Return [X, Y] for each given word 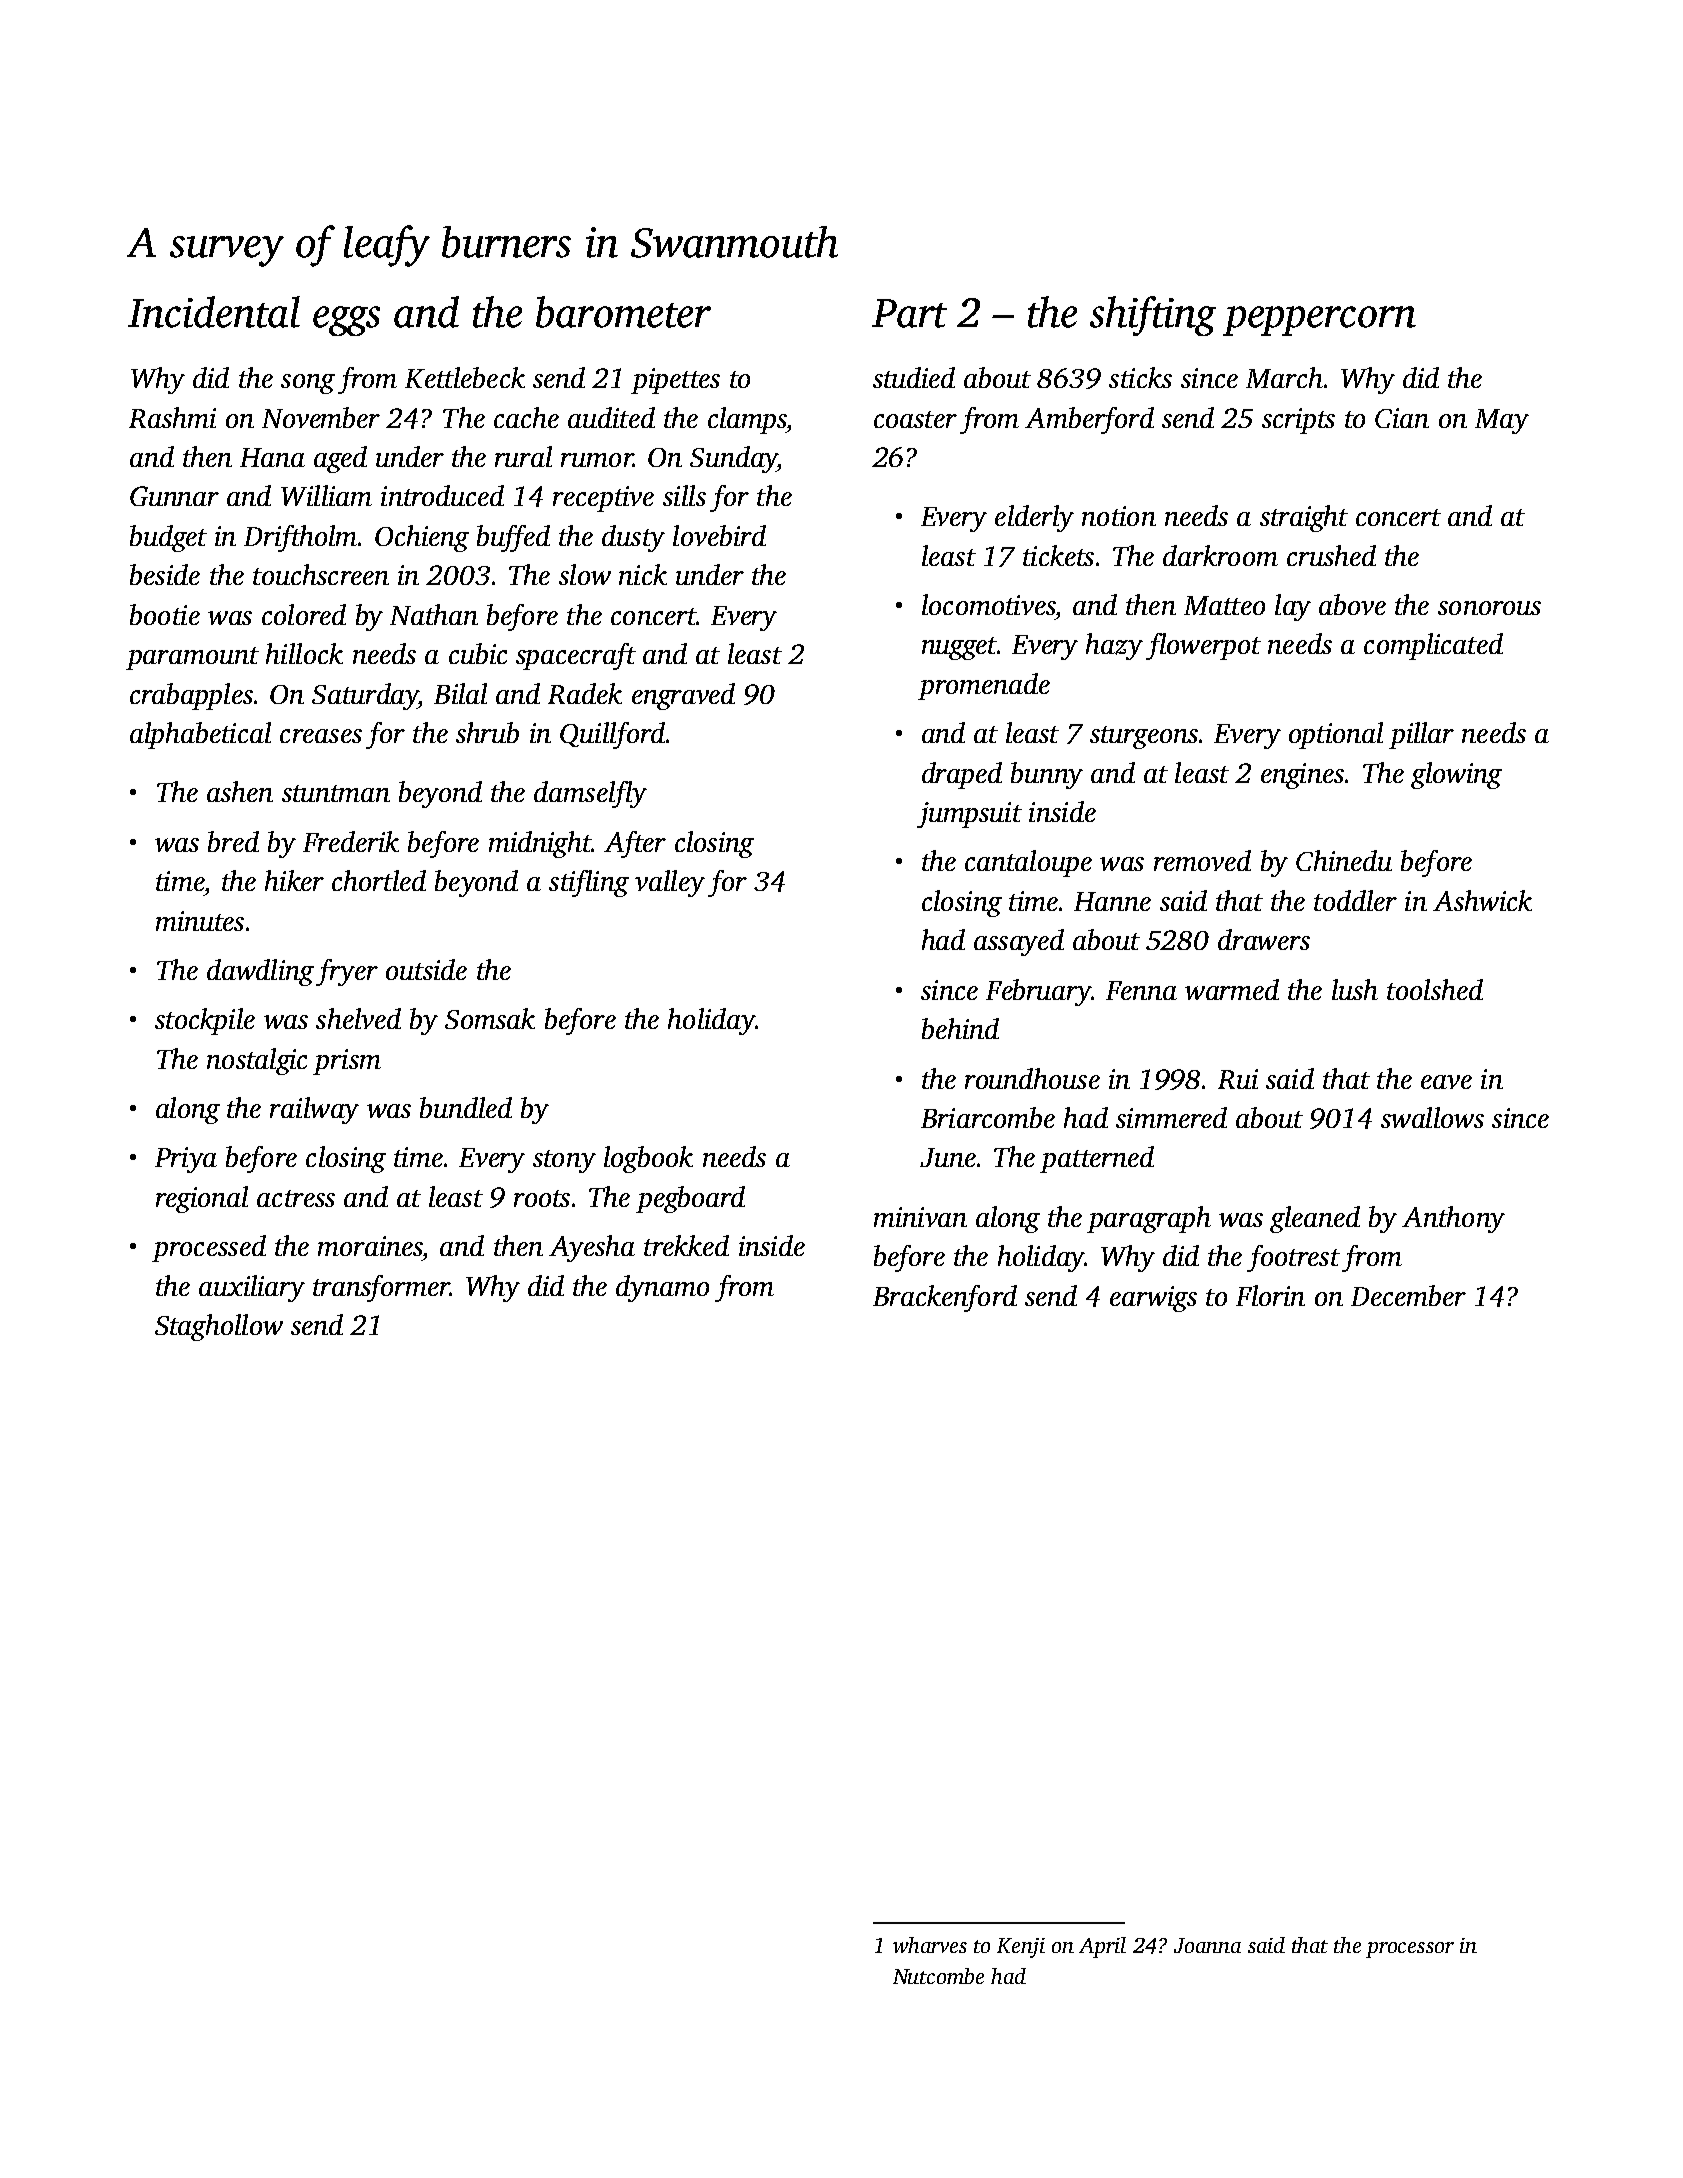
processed [209, 1248]
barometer [623, 312]
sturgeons [1144, 737]
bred [233, 841]
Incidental [214, 312]
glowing [1456, 775]
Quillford [612, 735]
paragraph [1149, 1219]
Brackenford [945, 1298]
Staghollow [219, 1327]
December [1408, 1295]
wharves [930, 1945]
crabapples [191, 696]
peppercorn [1319, 321]
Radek [585, 693]
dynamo [662, 1288]
